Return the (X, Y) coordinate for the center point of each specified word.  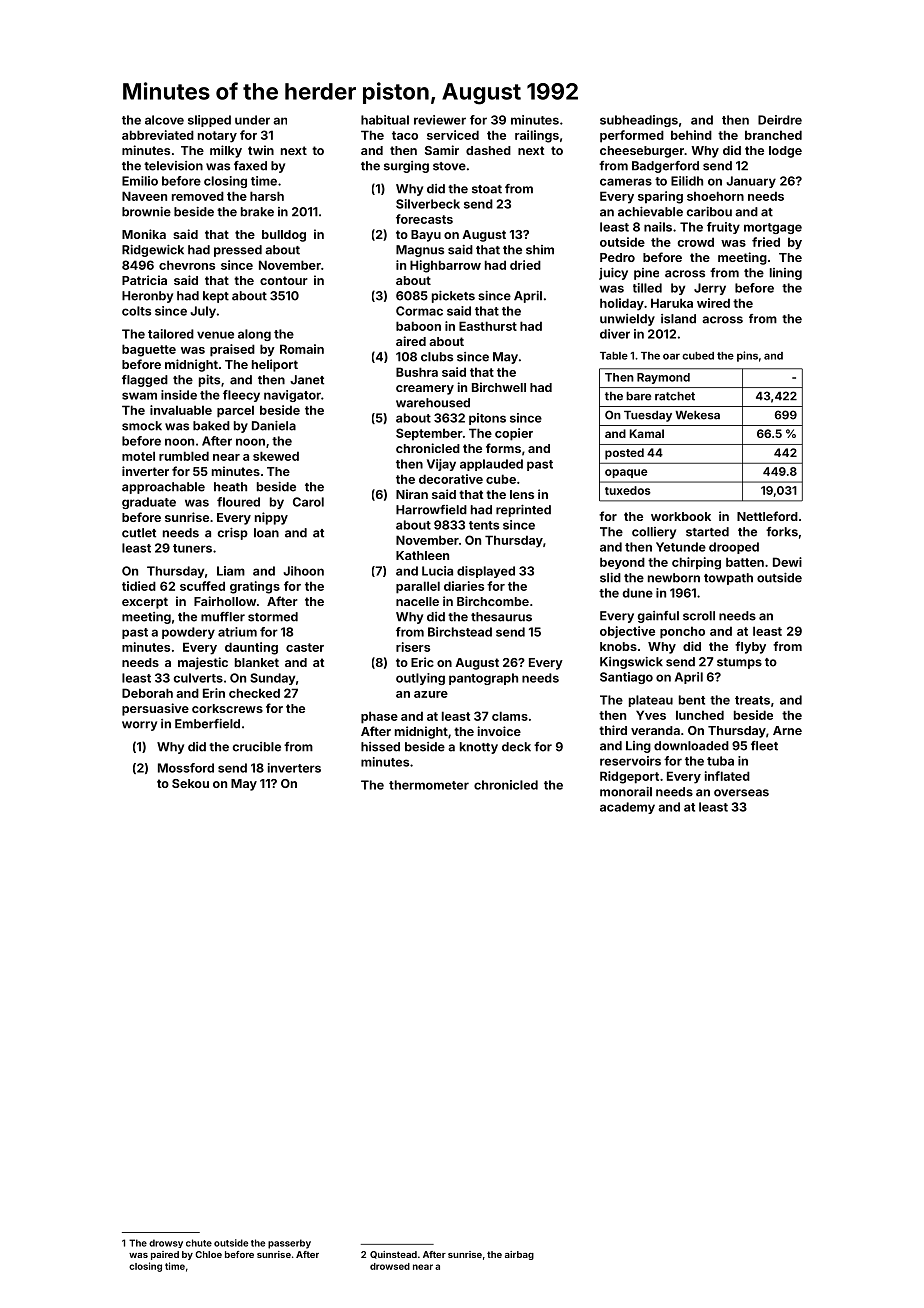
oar (671, 356)
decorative (451, 479)
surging (406, 167)
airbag (519, 1255)
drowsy (166, 1243)
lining (786, 274)
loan (266, 533)
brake (257, 212)
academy (627, 808)
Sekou (190, 783)
